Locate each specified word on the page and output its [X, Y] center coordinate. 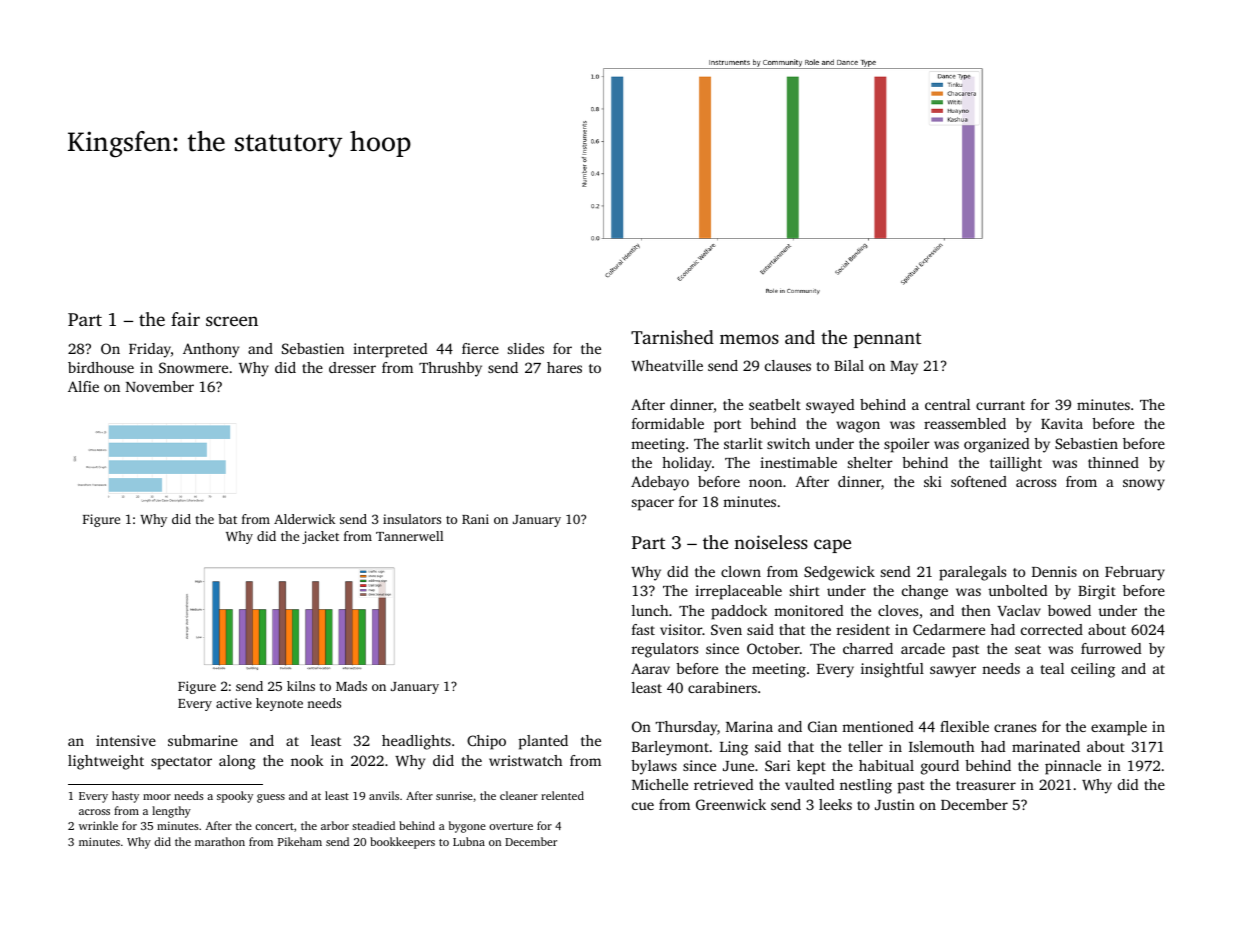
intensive [126, 740]
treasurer [986, 785]
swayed [830, 406]
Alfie [83, 386]
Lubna [469, 841]
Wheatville [667, 365]
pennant [887, 340]
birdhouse [101, 367]
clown [741, 571]
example [1119, 728]
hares [564, 367]
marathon [220, 841]
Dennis [1054, 571]
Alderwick [304, 519]
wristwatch [525, 760]
